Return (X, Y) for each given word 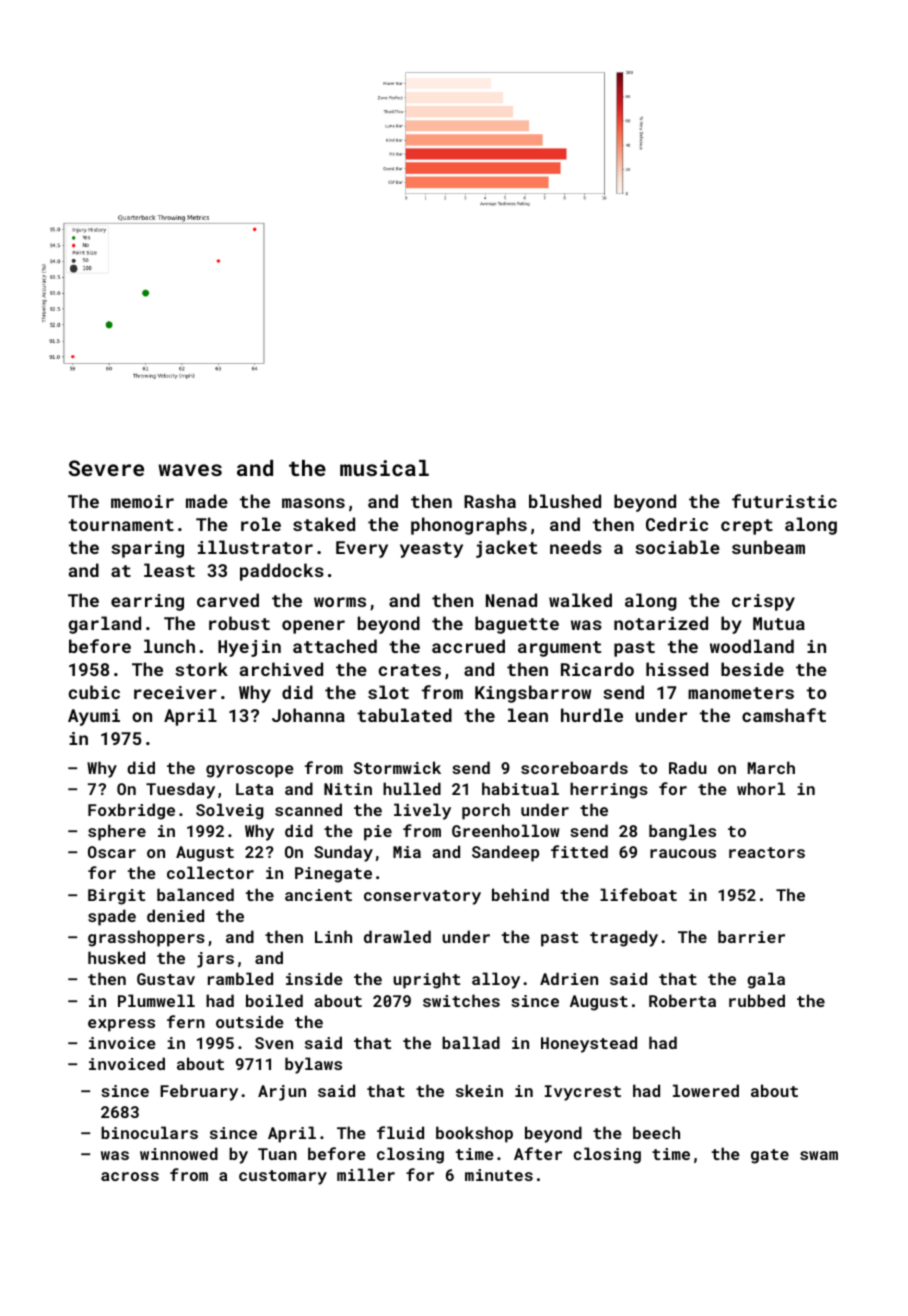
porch (486, 811)
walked (580, 600)
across (130, 1176)
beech (656, 1132)
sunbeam (768, 547)
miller (366, 1174)
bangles (682, 832)
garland (104, 625)
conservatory (422, 897)
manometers (741, 693)
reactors (767, 852)
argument (559, 649)
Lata (254, 789)
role (261, 524)
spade (112, 917)
